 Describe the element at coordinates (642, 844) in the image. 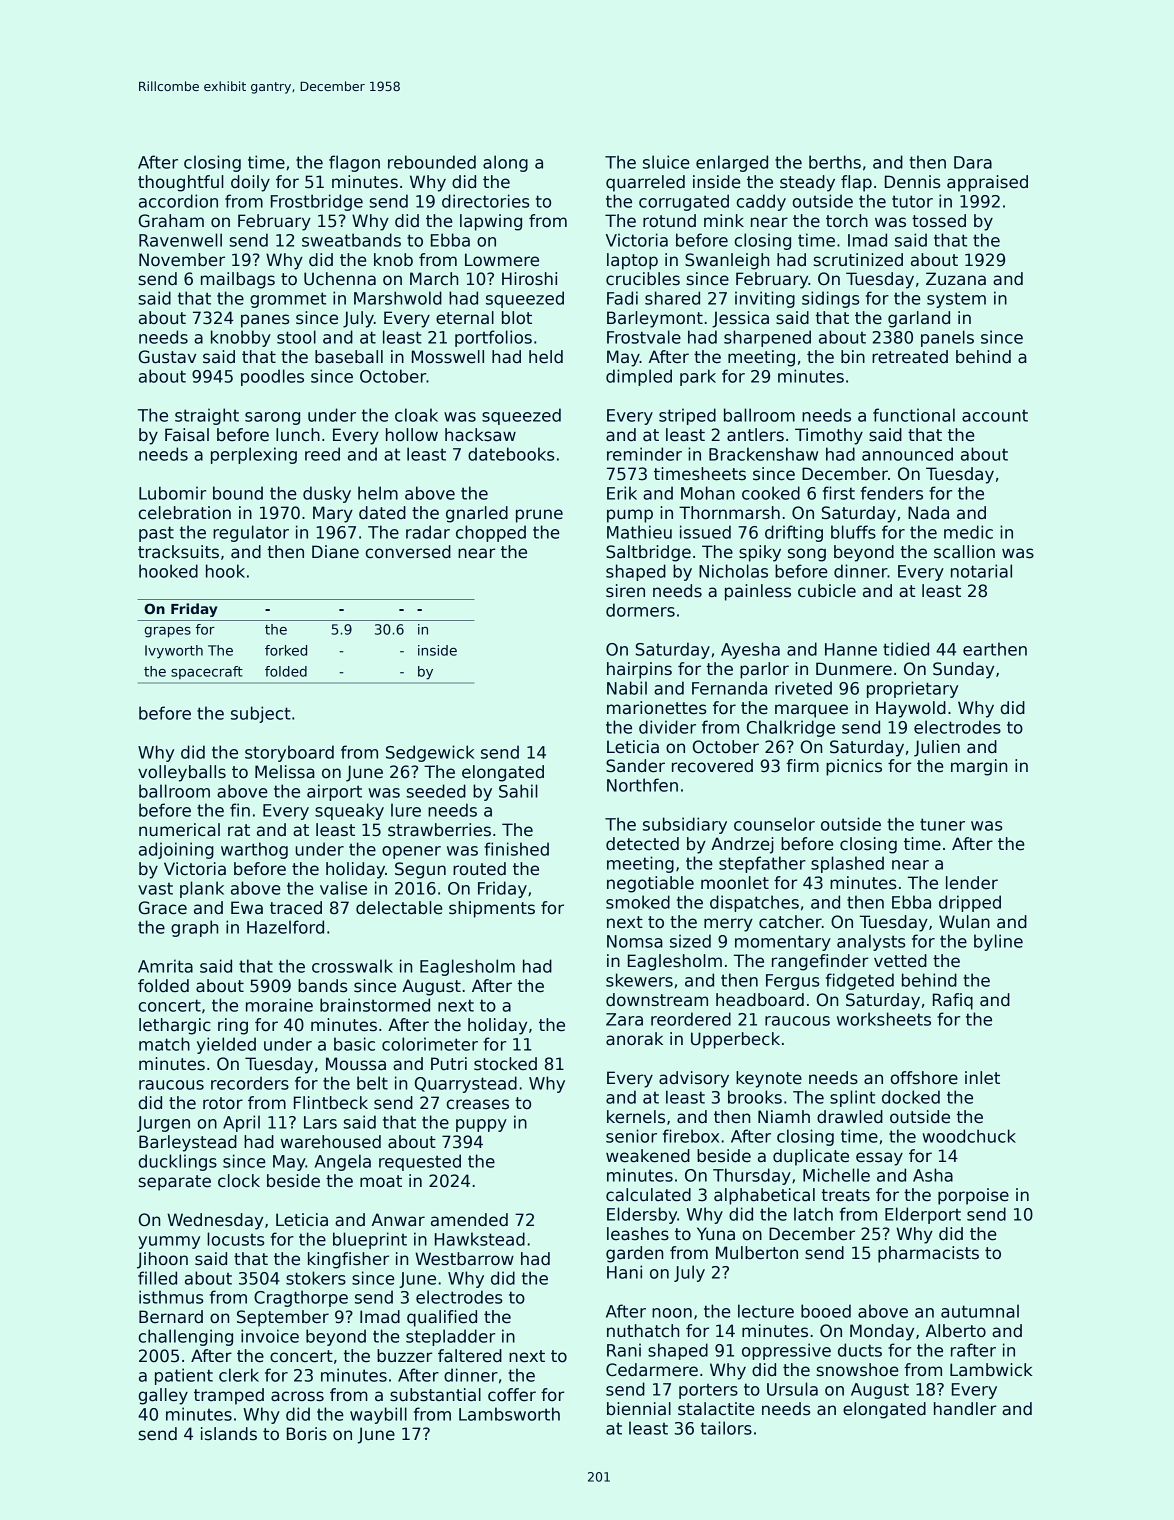

I see `detected` at that location.
